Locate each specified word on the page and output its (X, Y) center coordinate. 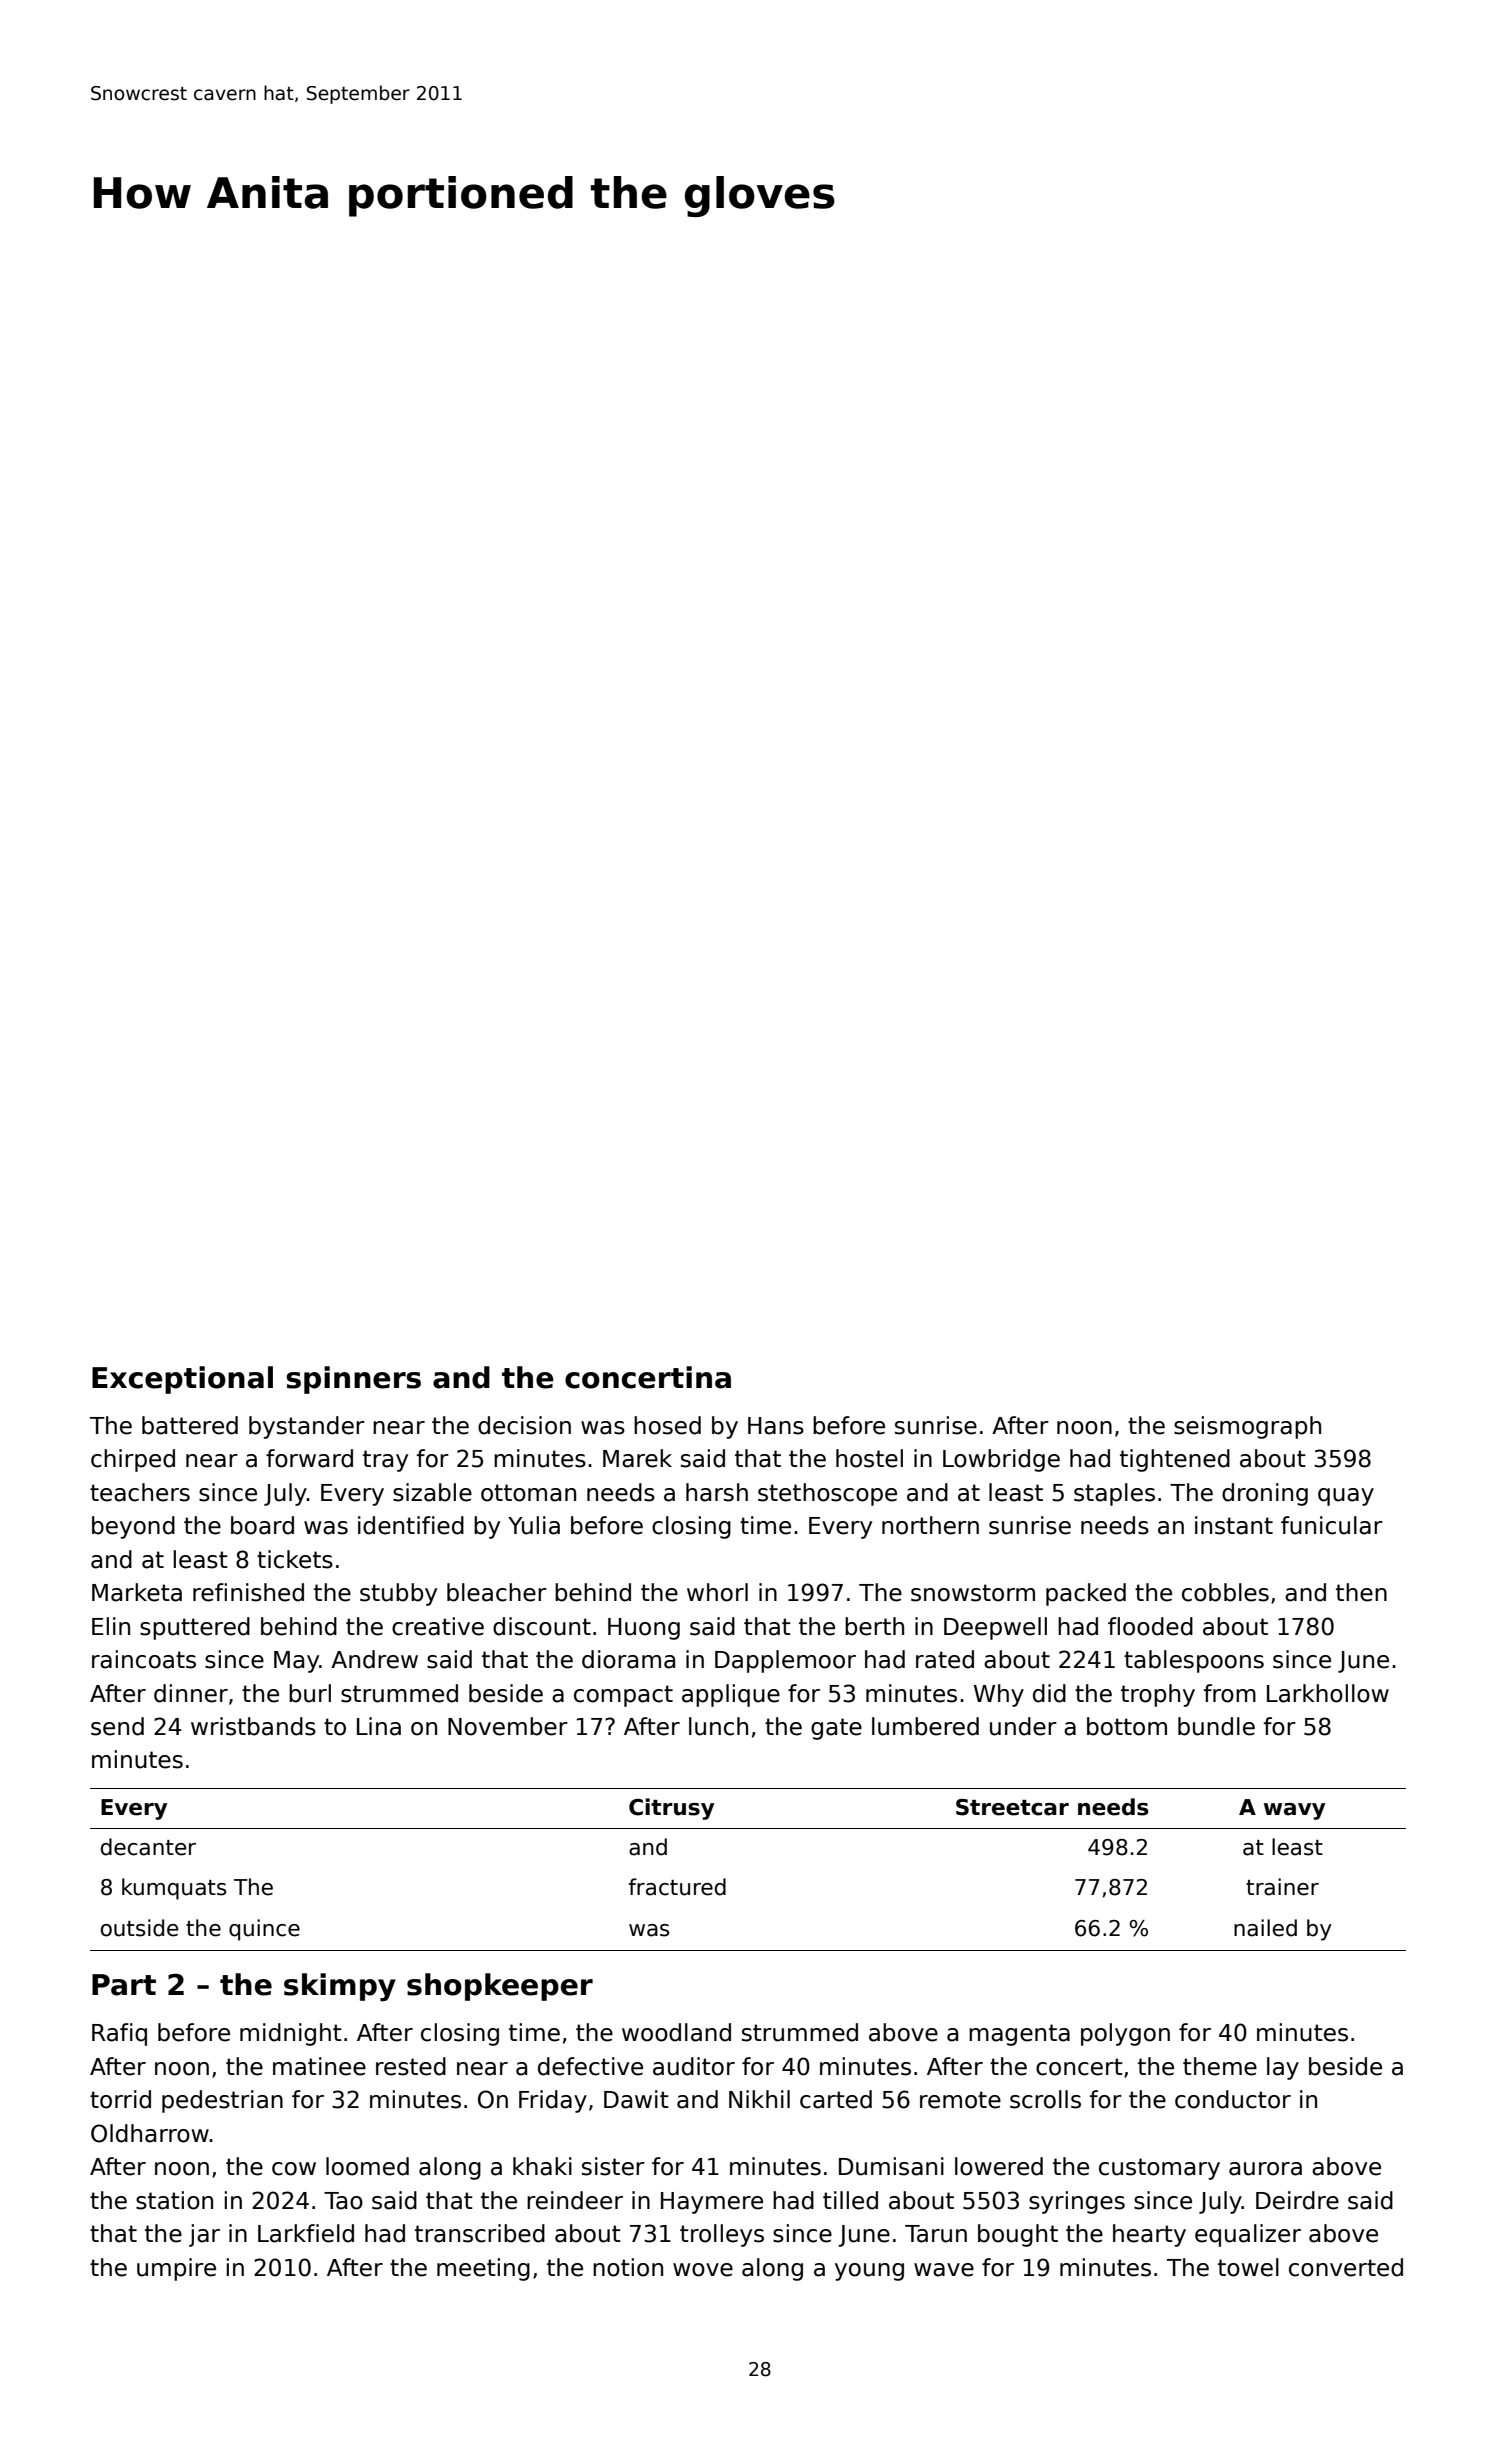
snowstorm (973, 1593)
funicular (1332, 1525)
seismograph (1247, 1427)
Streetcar (1012, 1807)
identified (411, 1525)
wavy (1294, 1811)
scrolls (1045, 2099)
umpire (176, 2269)
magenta (1019, 2035)
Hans (776, 1426)
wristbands (253, 1726)
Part (124, 1985)
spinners (353, 1380)
